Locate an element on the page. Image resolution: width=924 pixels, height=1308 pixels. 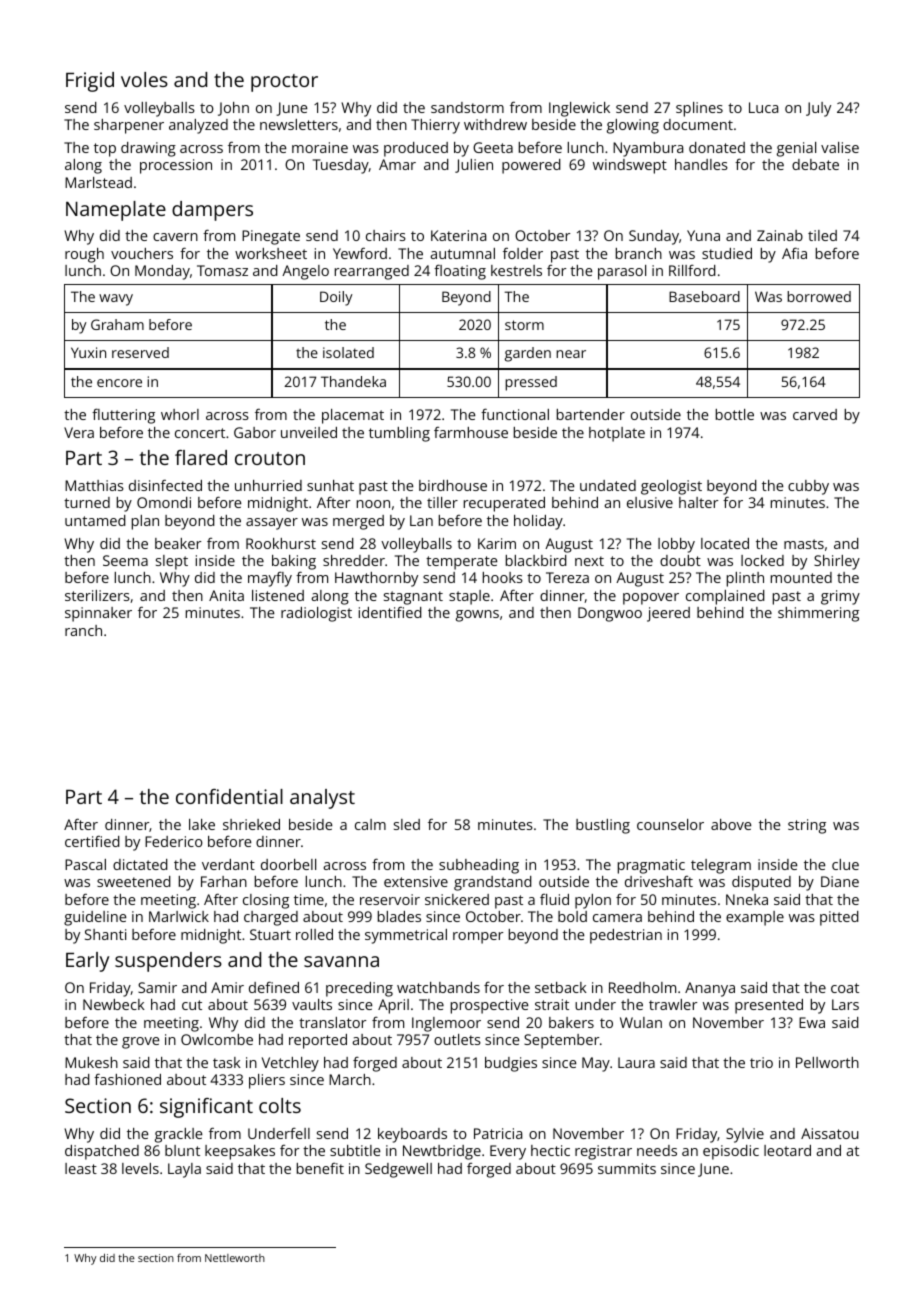
birdhouse is located at coordinates (453, 485).
